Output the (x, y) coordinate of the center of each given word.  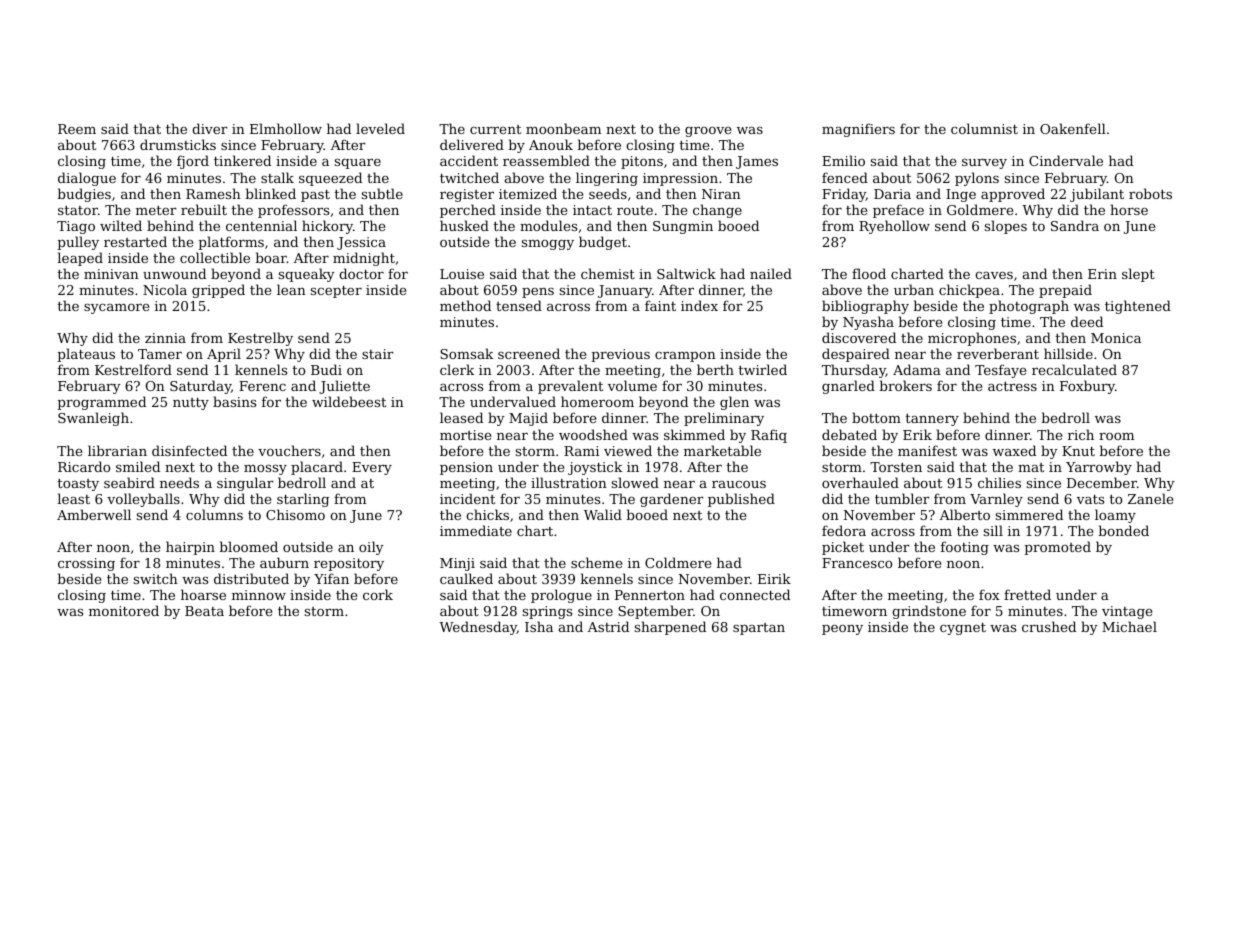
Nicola (165, 289)
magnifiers (858, 130)
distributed (251, 578)
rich (1081, 434)
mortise (465, 435)
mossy (265, 470)
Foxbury (1087, 387)
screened (529, 353)
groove (708, 132)
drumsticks (178, 144)
